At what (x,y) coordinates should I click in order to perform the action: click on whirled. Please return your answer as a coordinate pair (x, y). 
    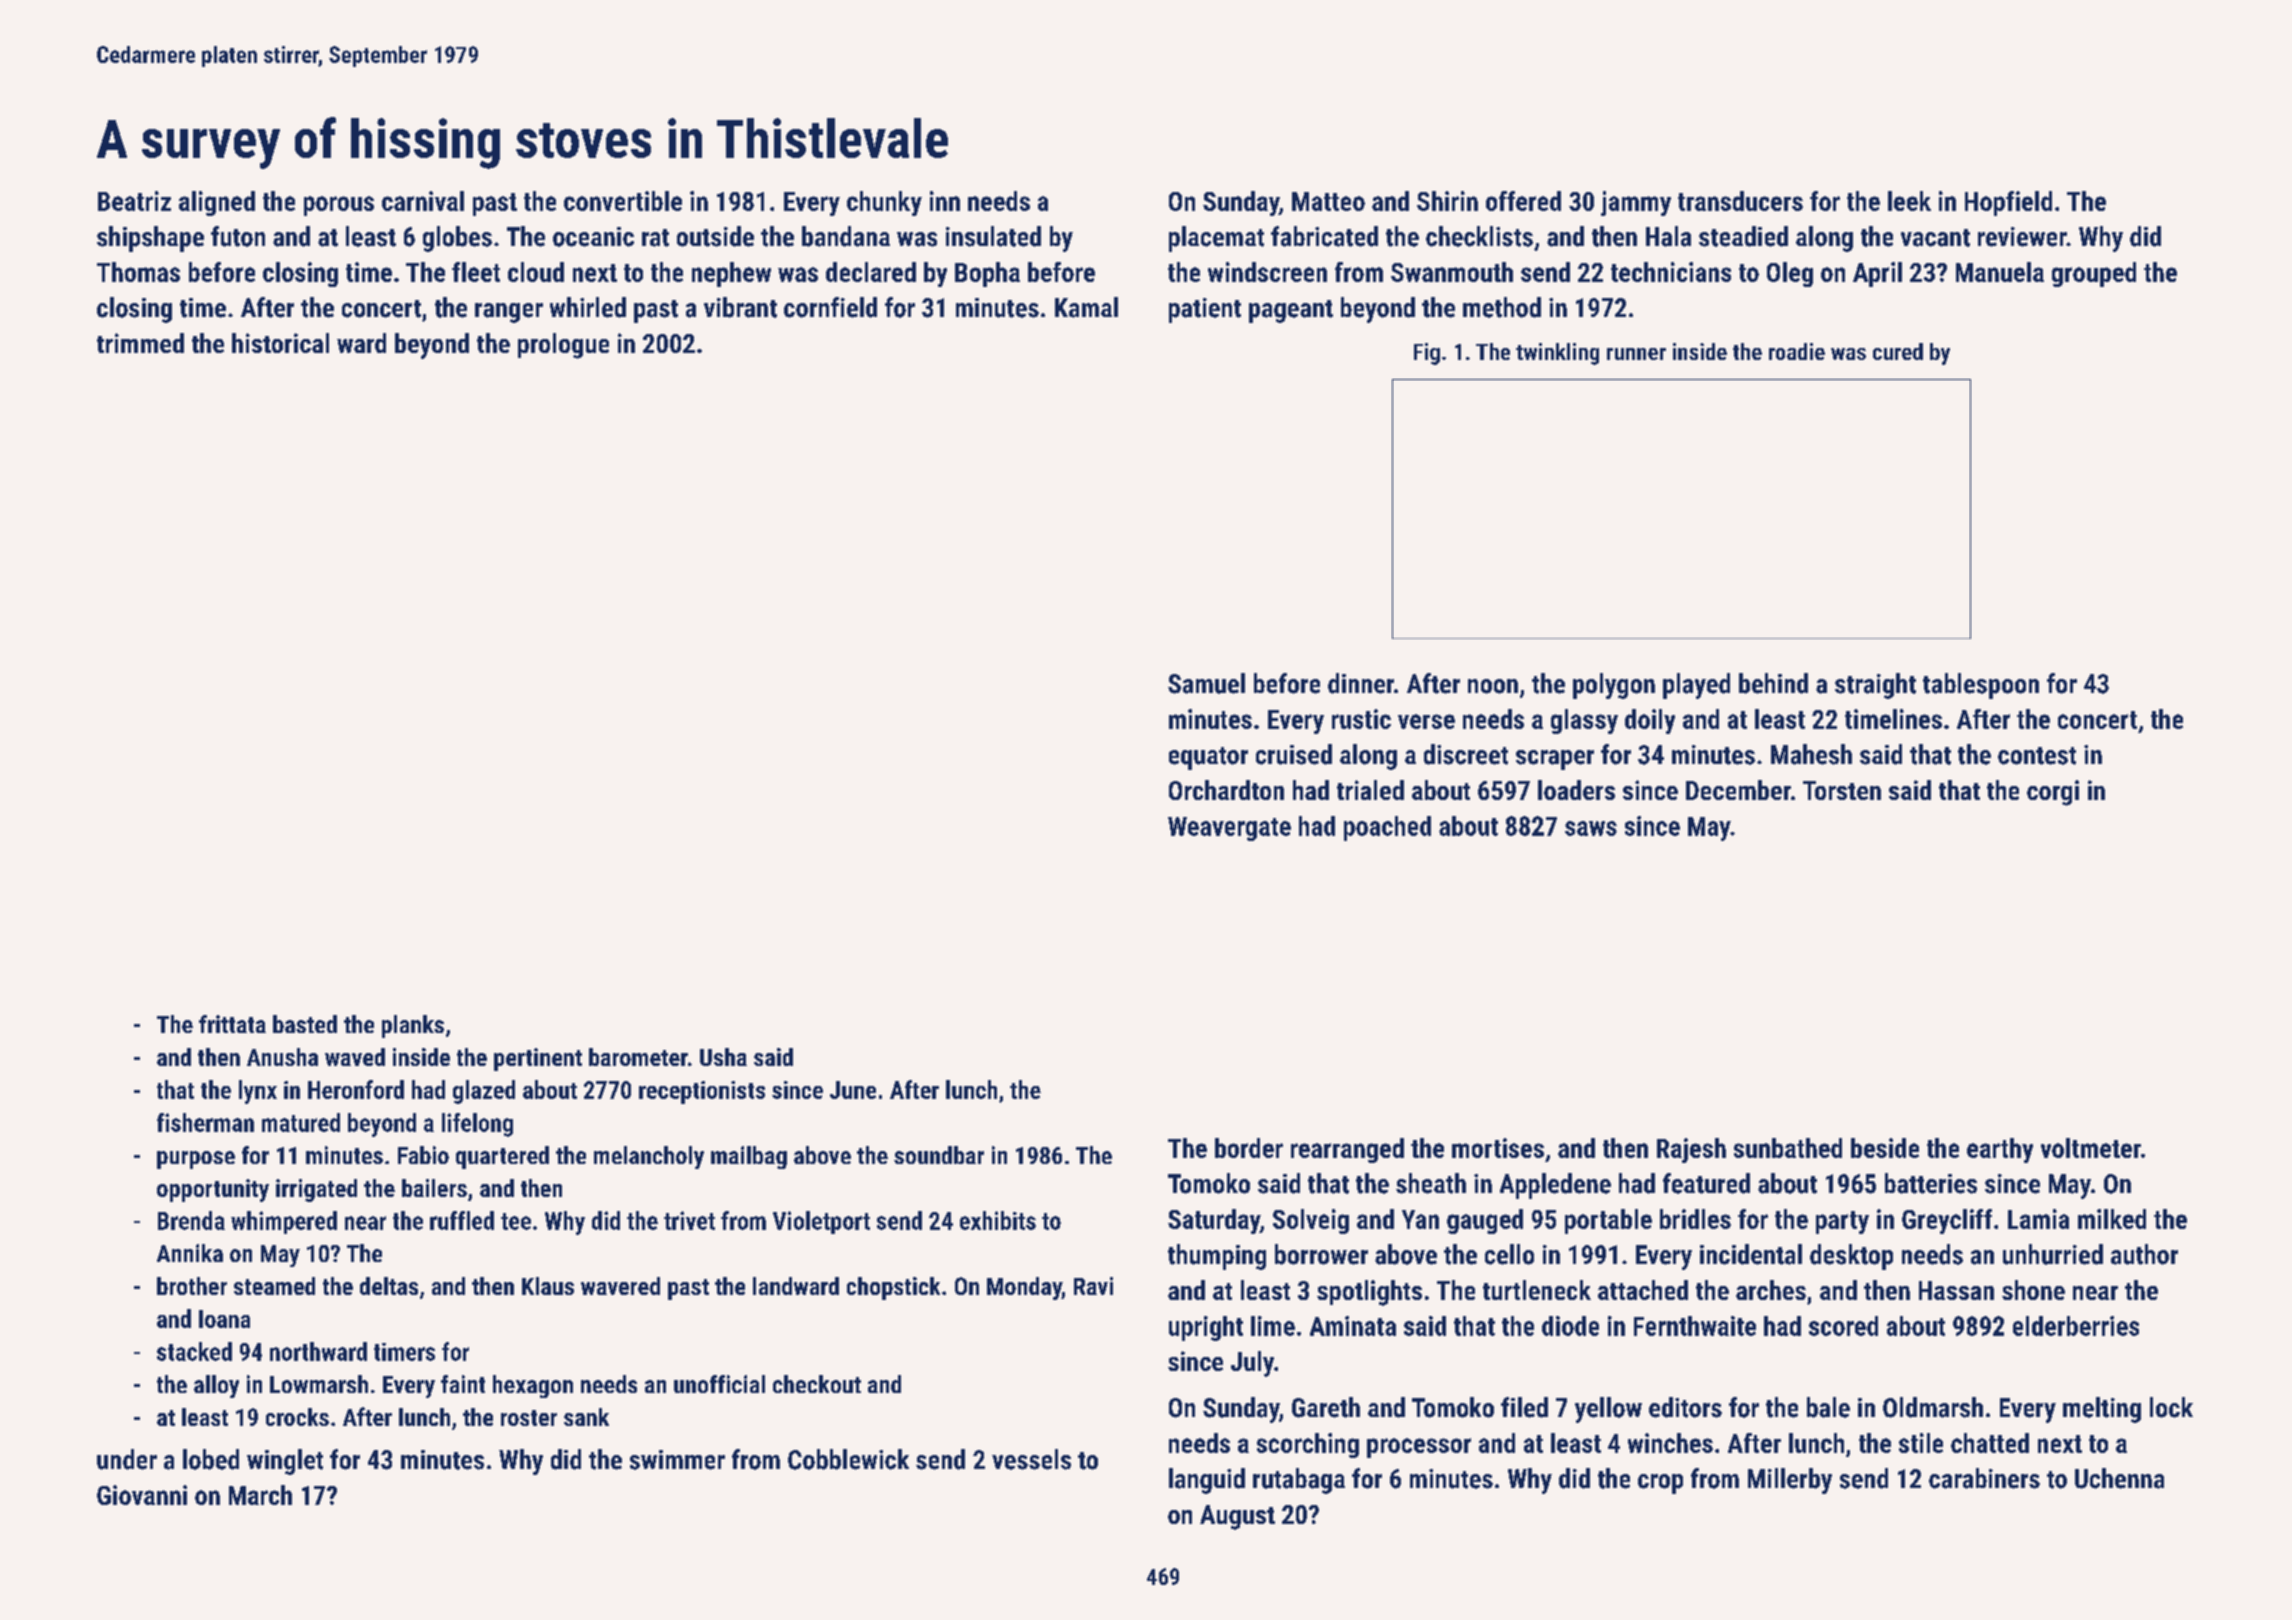
    Looking at the image, I should click on (588, 307).
